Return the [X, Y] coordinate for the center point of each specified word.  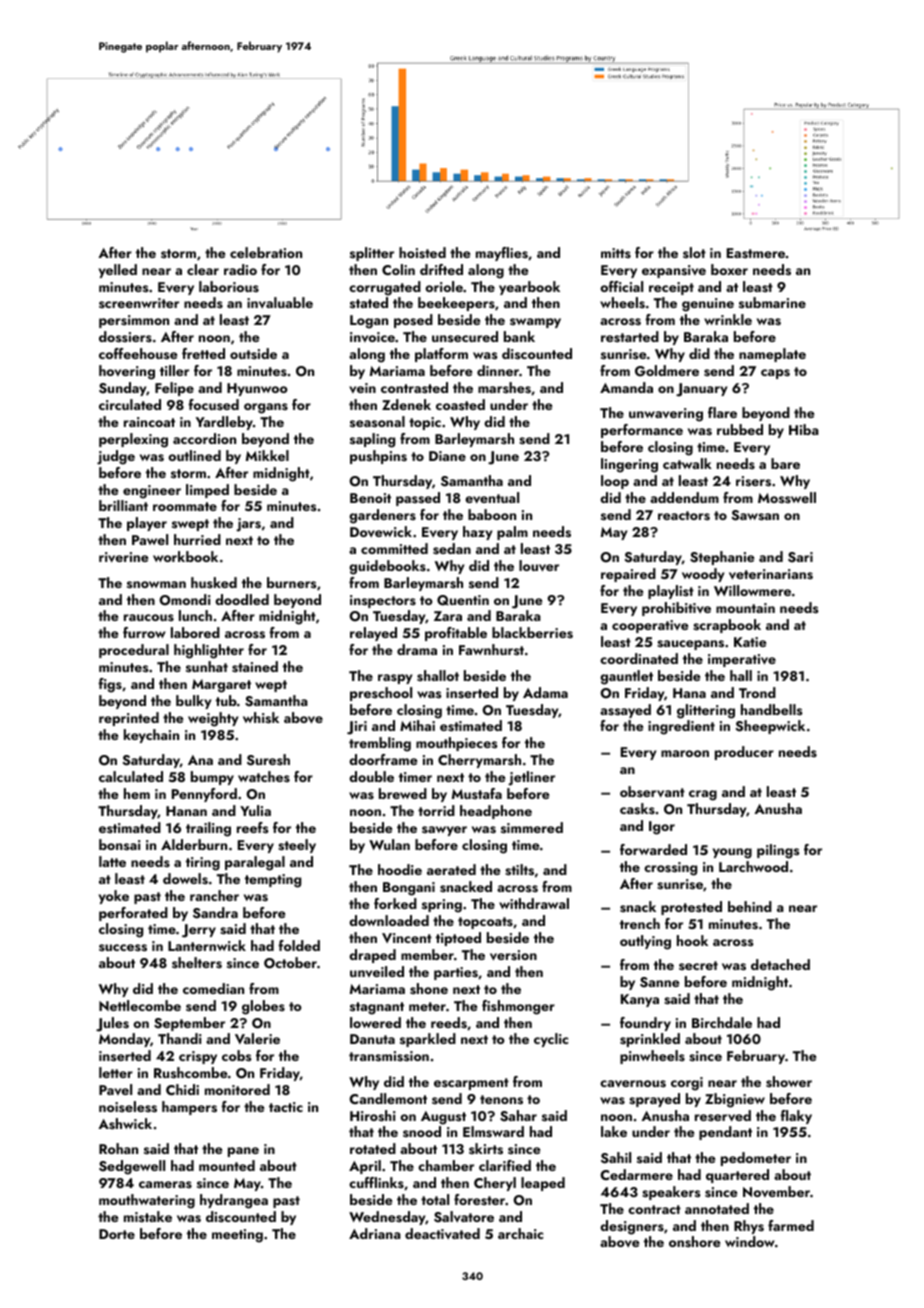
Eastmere [756, 253]
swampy [535, 323]
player [147, 524]
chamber [446, 1165]
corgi [687, 1084]
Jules [112, 1024]
